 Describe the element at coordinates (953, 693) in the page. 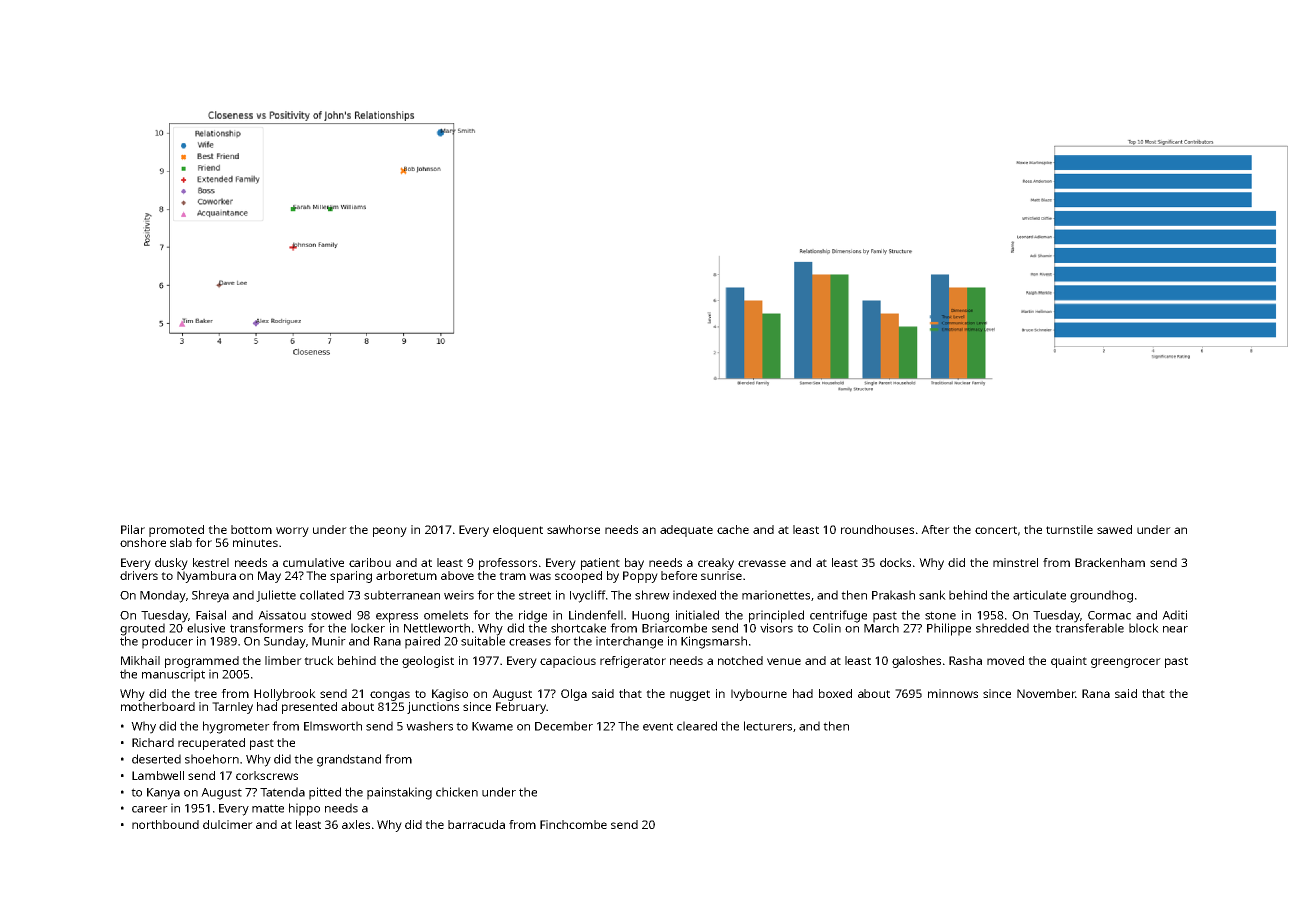

I see `minnows` at that location.
